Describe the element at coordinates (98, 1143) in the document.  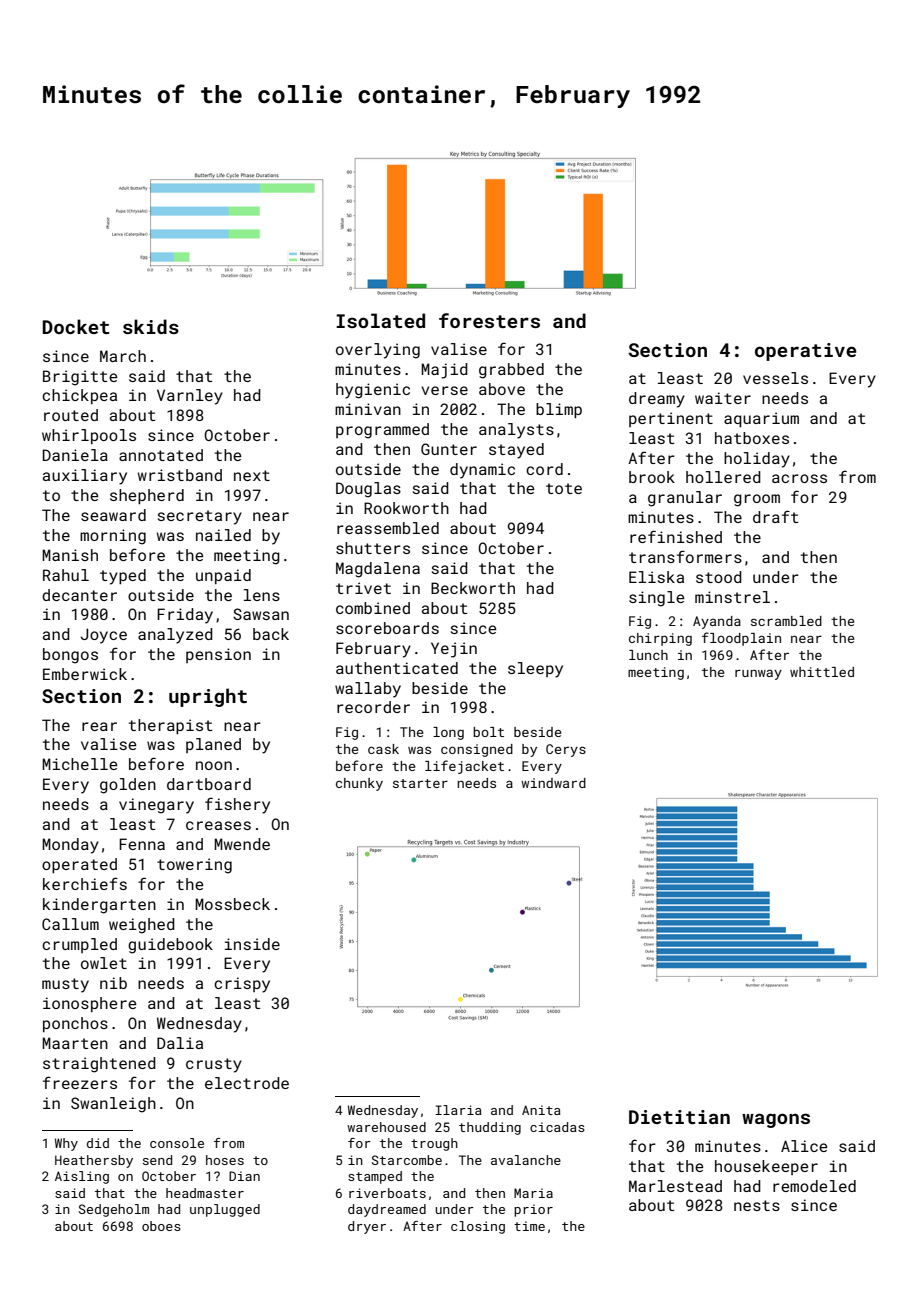
I see `did` at that location.
